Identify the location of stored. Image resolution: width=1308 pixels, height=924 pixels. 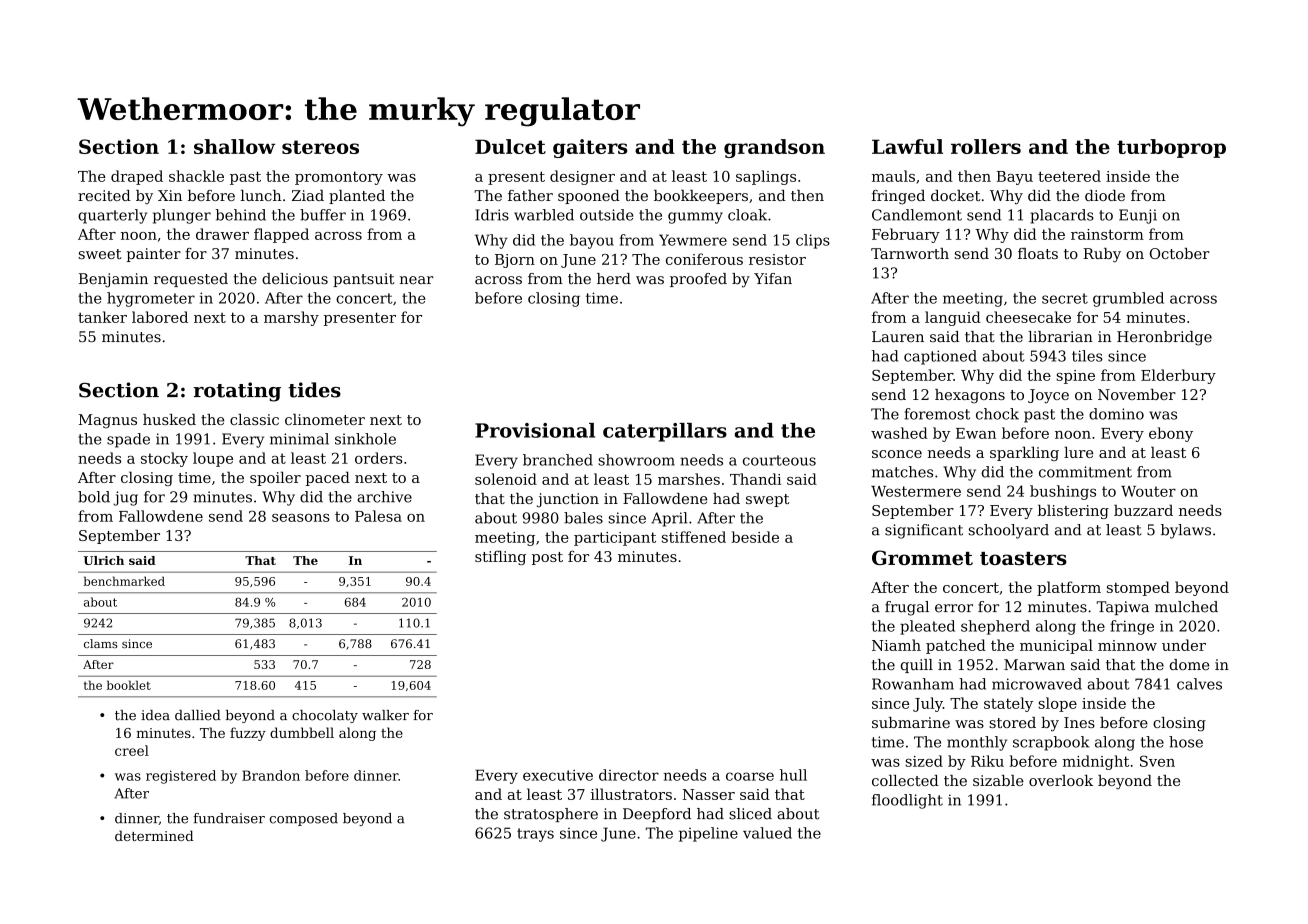
(1012, 722).
